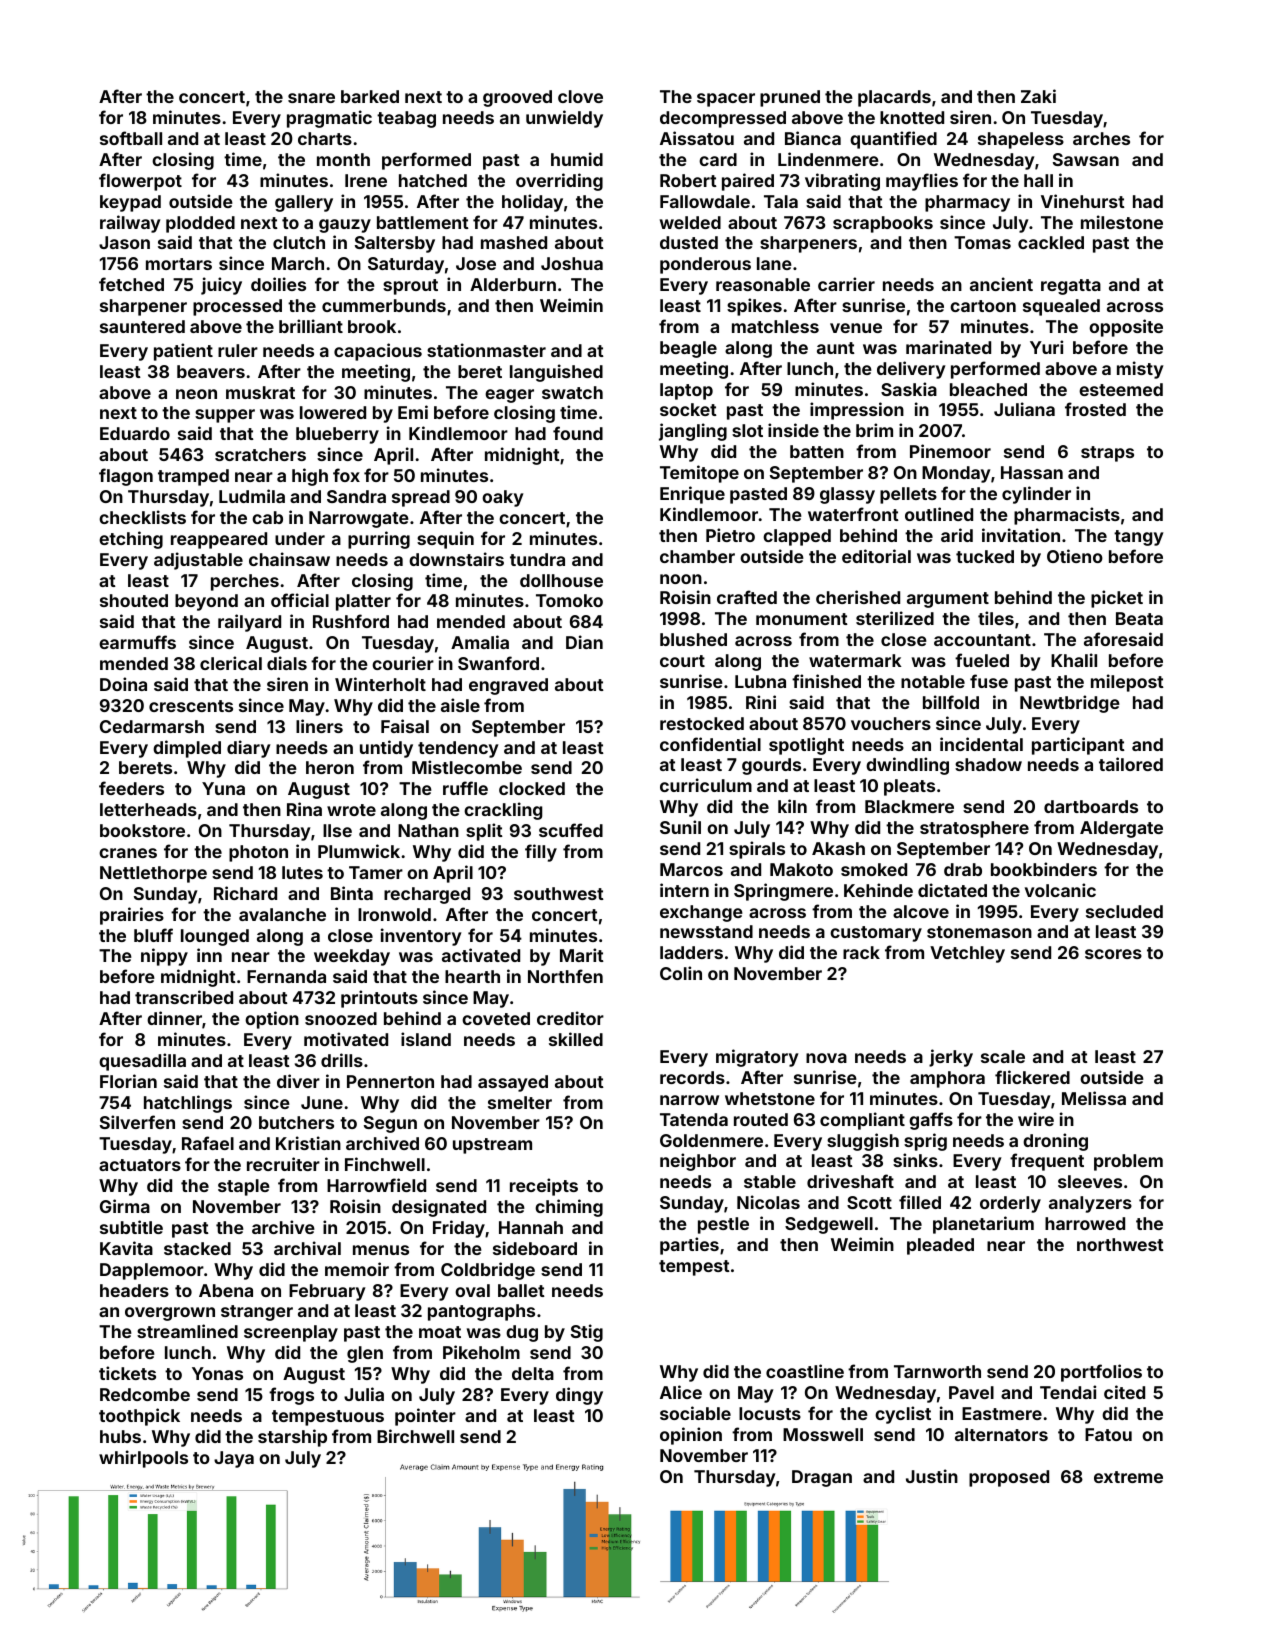 This screenshot has height=1635, width=1263. What do you see at coordinates (343, 159) in the screenshot?
I see `month` at bounding box center [343, 159].
